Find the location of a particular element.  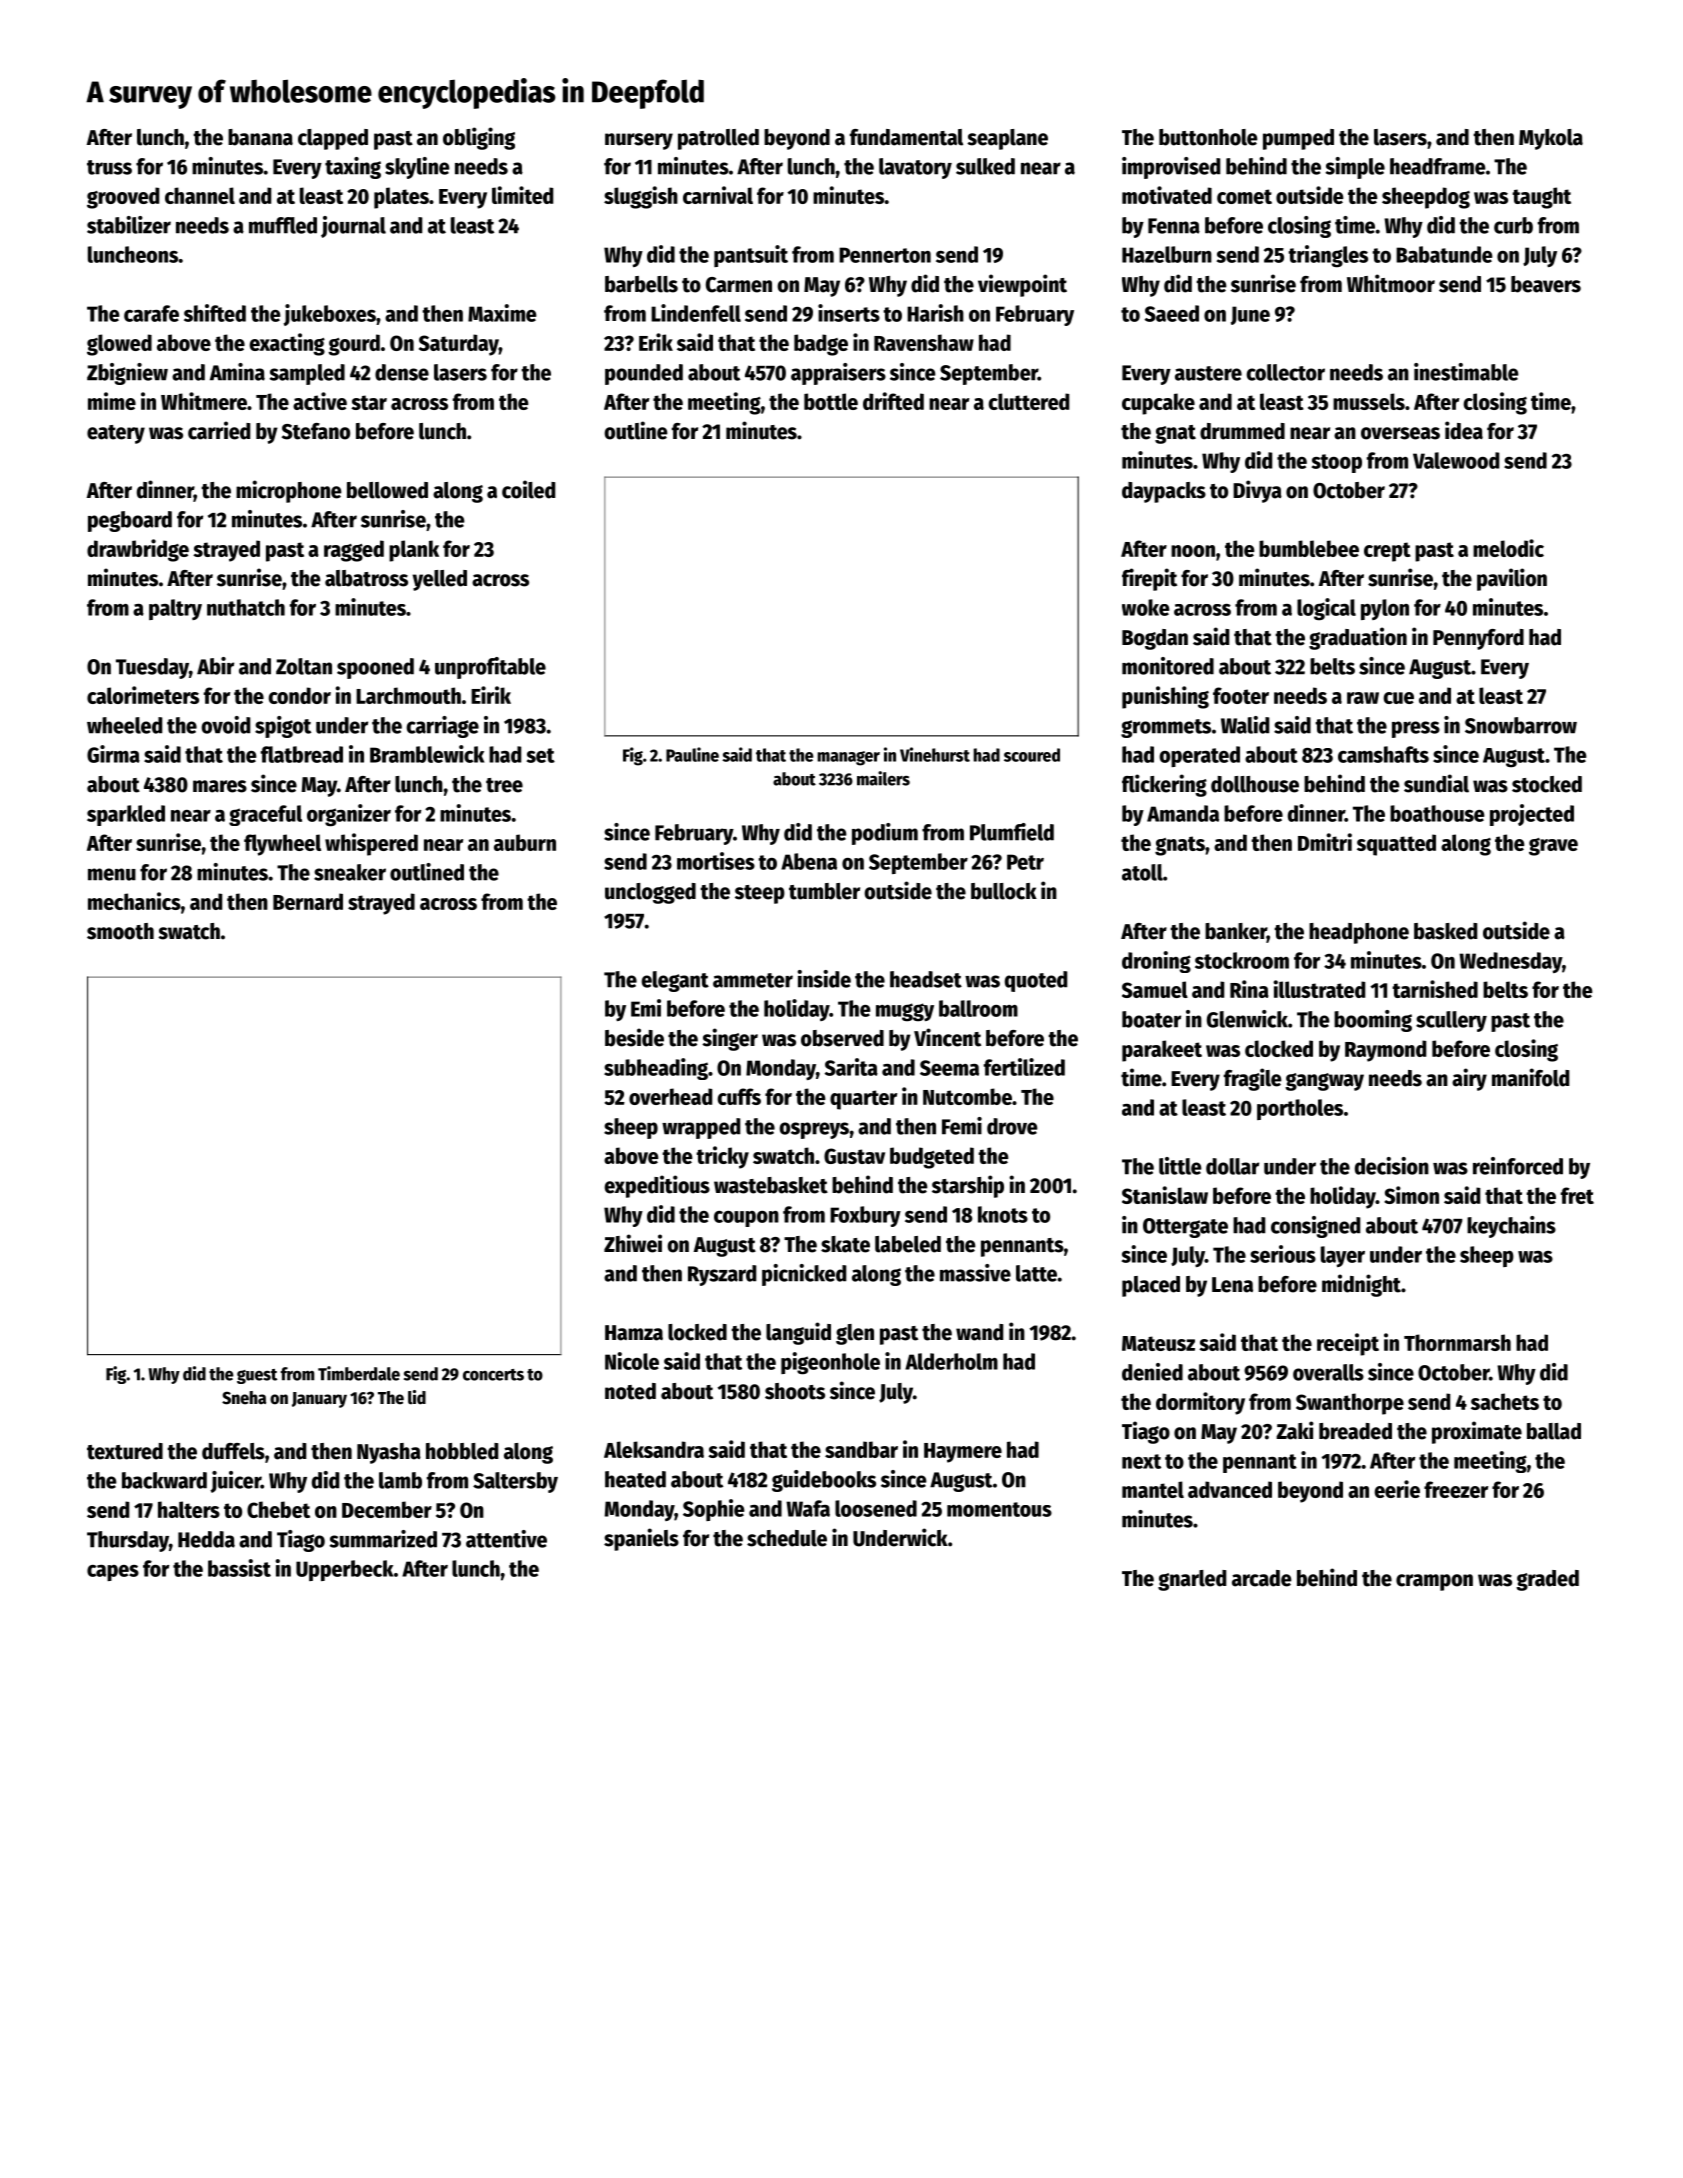

Hazelburn is located at coordinates (1167, 254).
